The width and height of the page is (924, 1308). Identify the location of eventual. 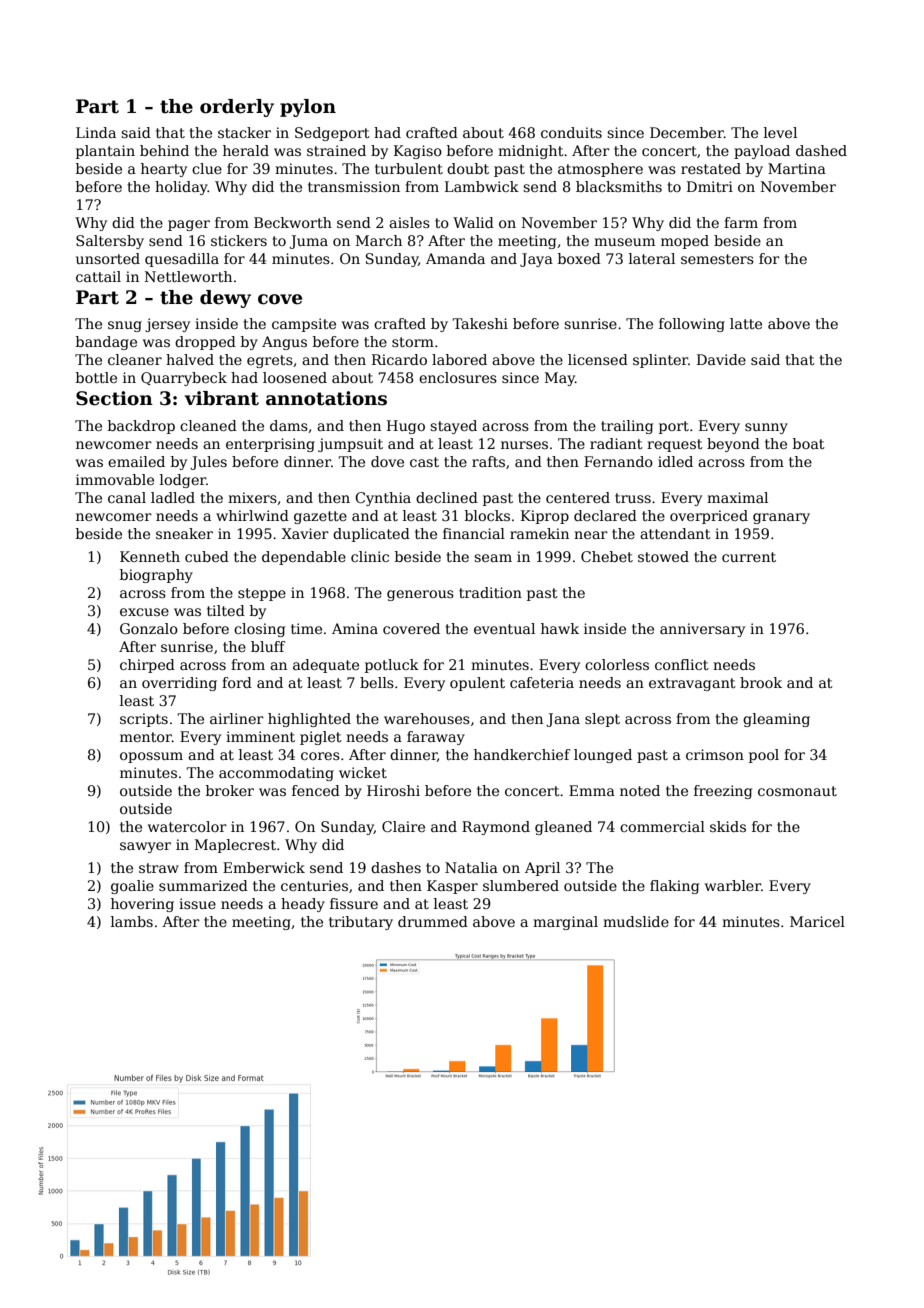
(504, 628).
